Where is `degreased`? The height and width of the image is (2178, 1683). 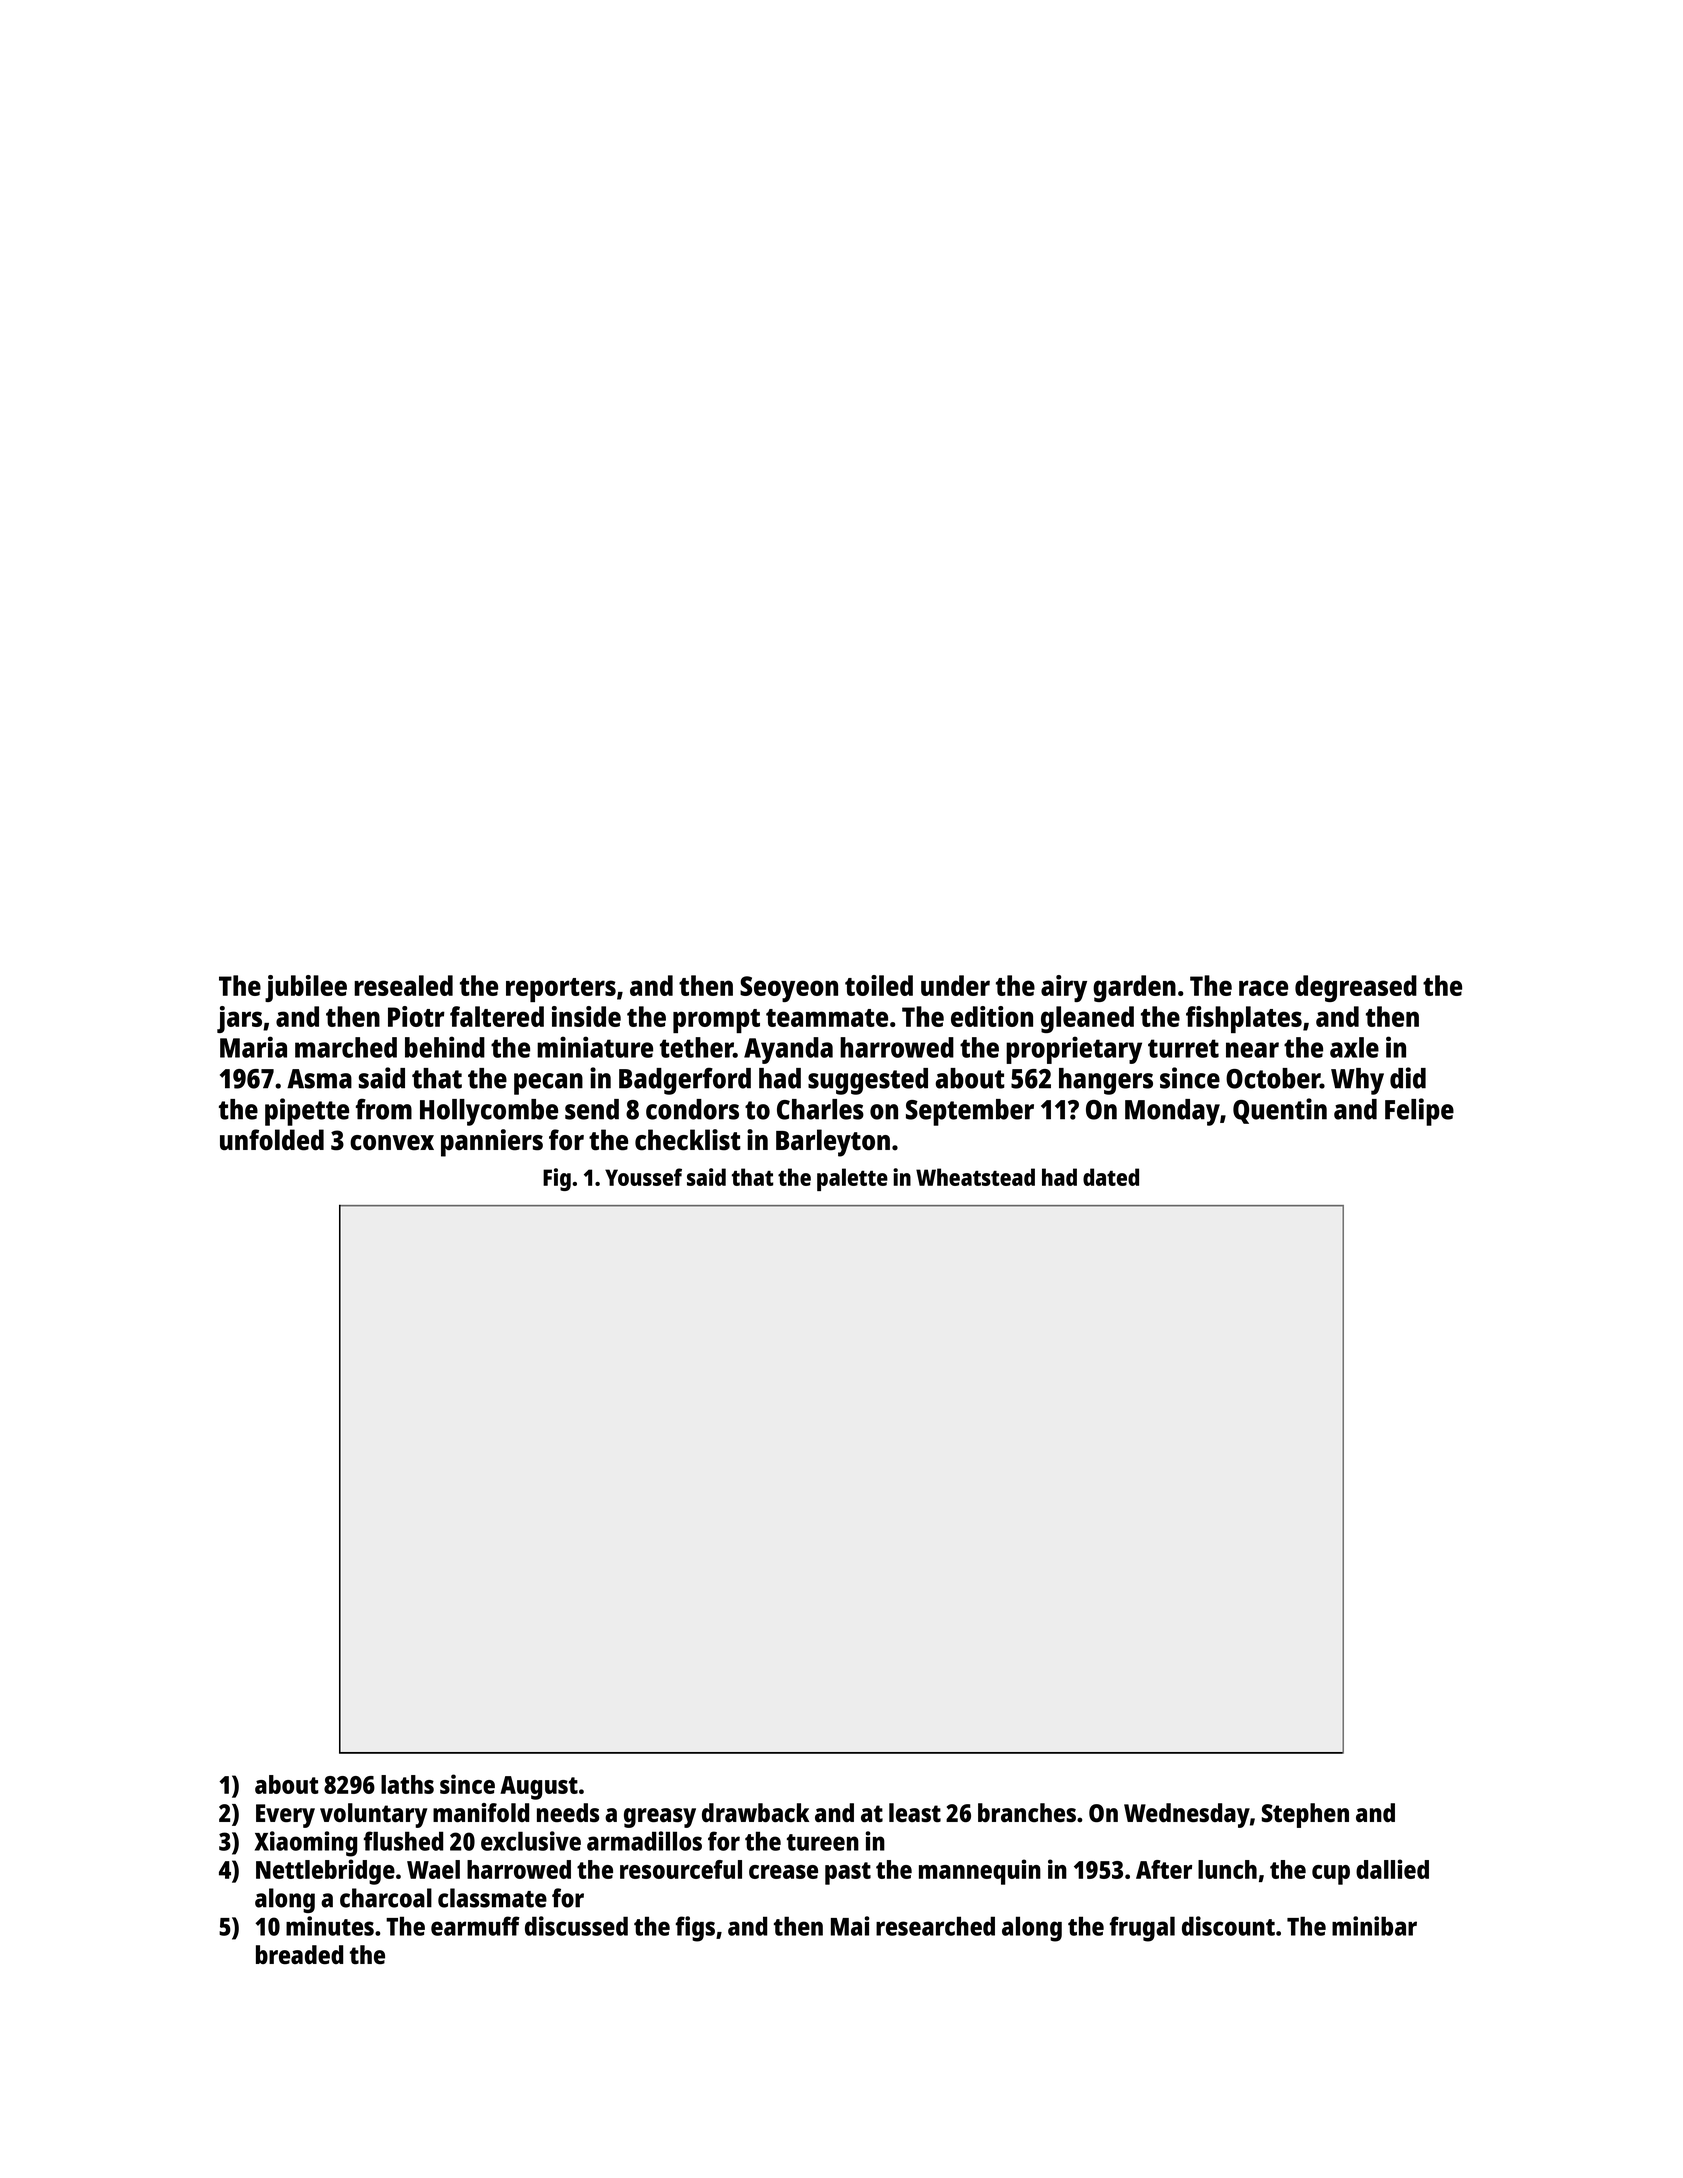 degreased is located at coordinates (1356, 988).
